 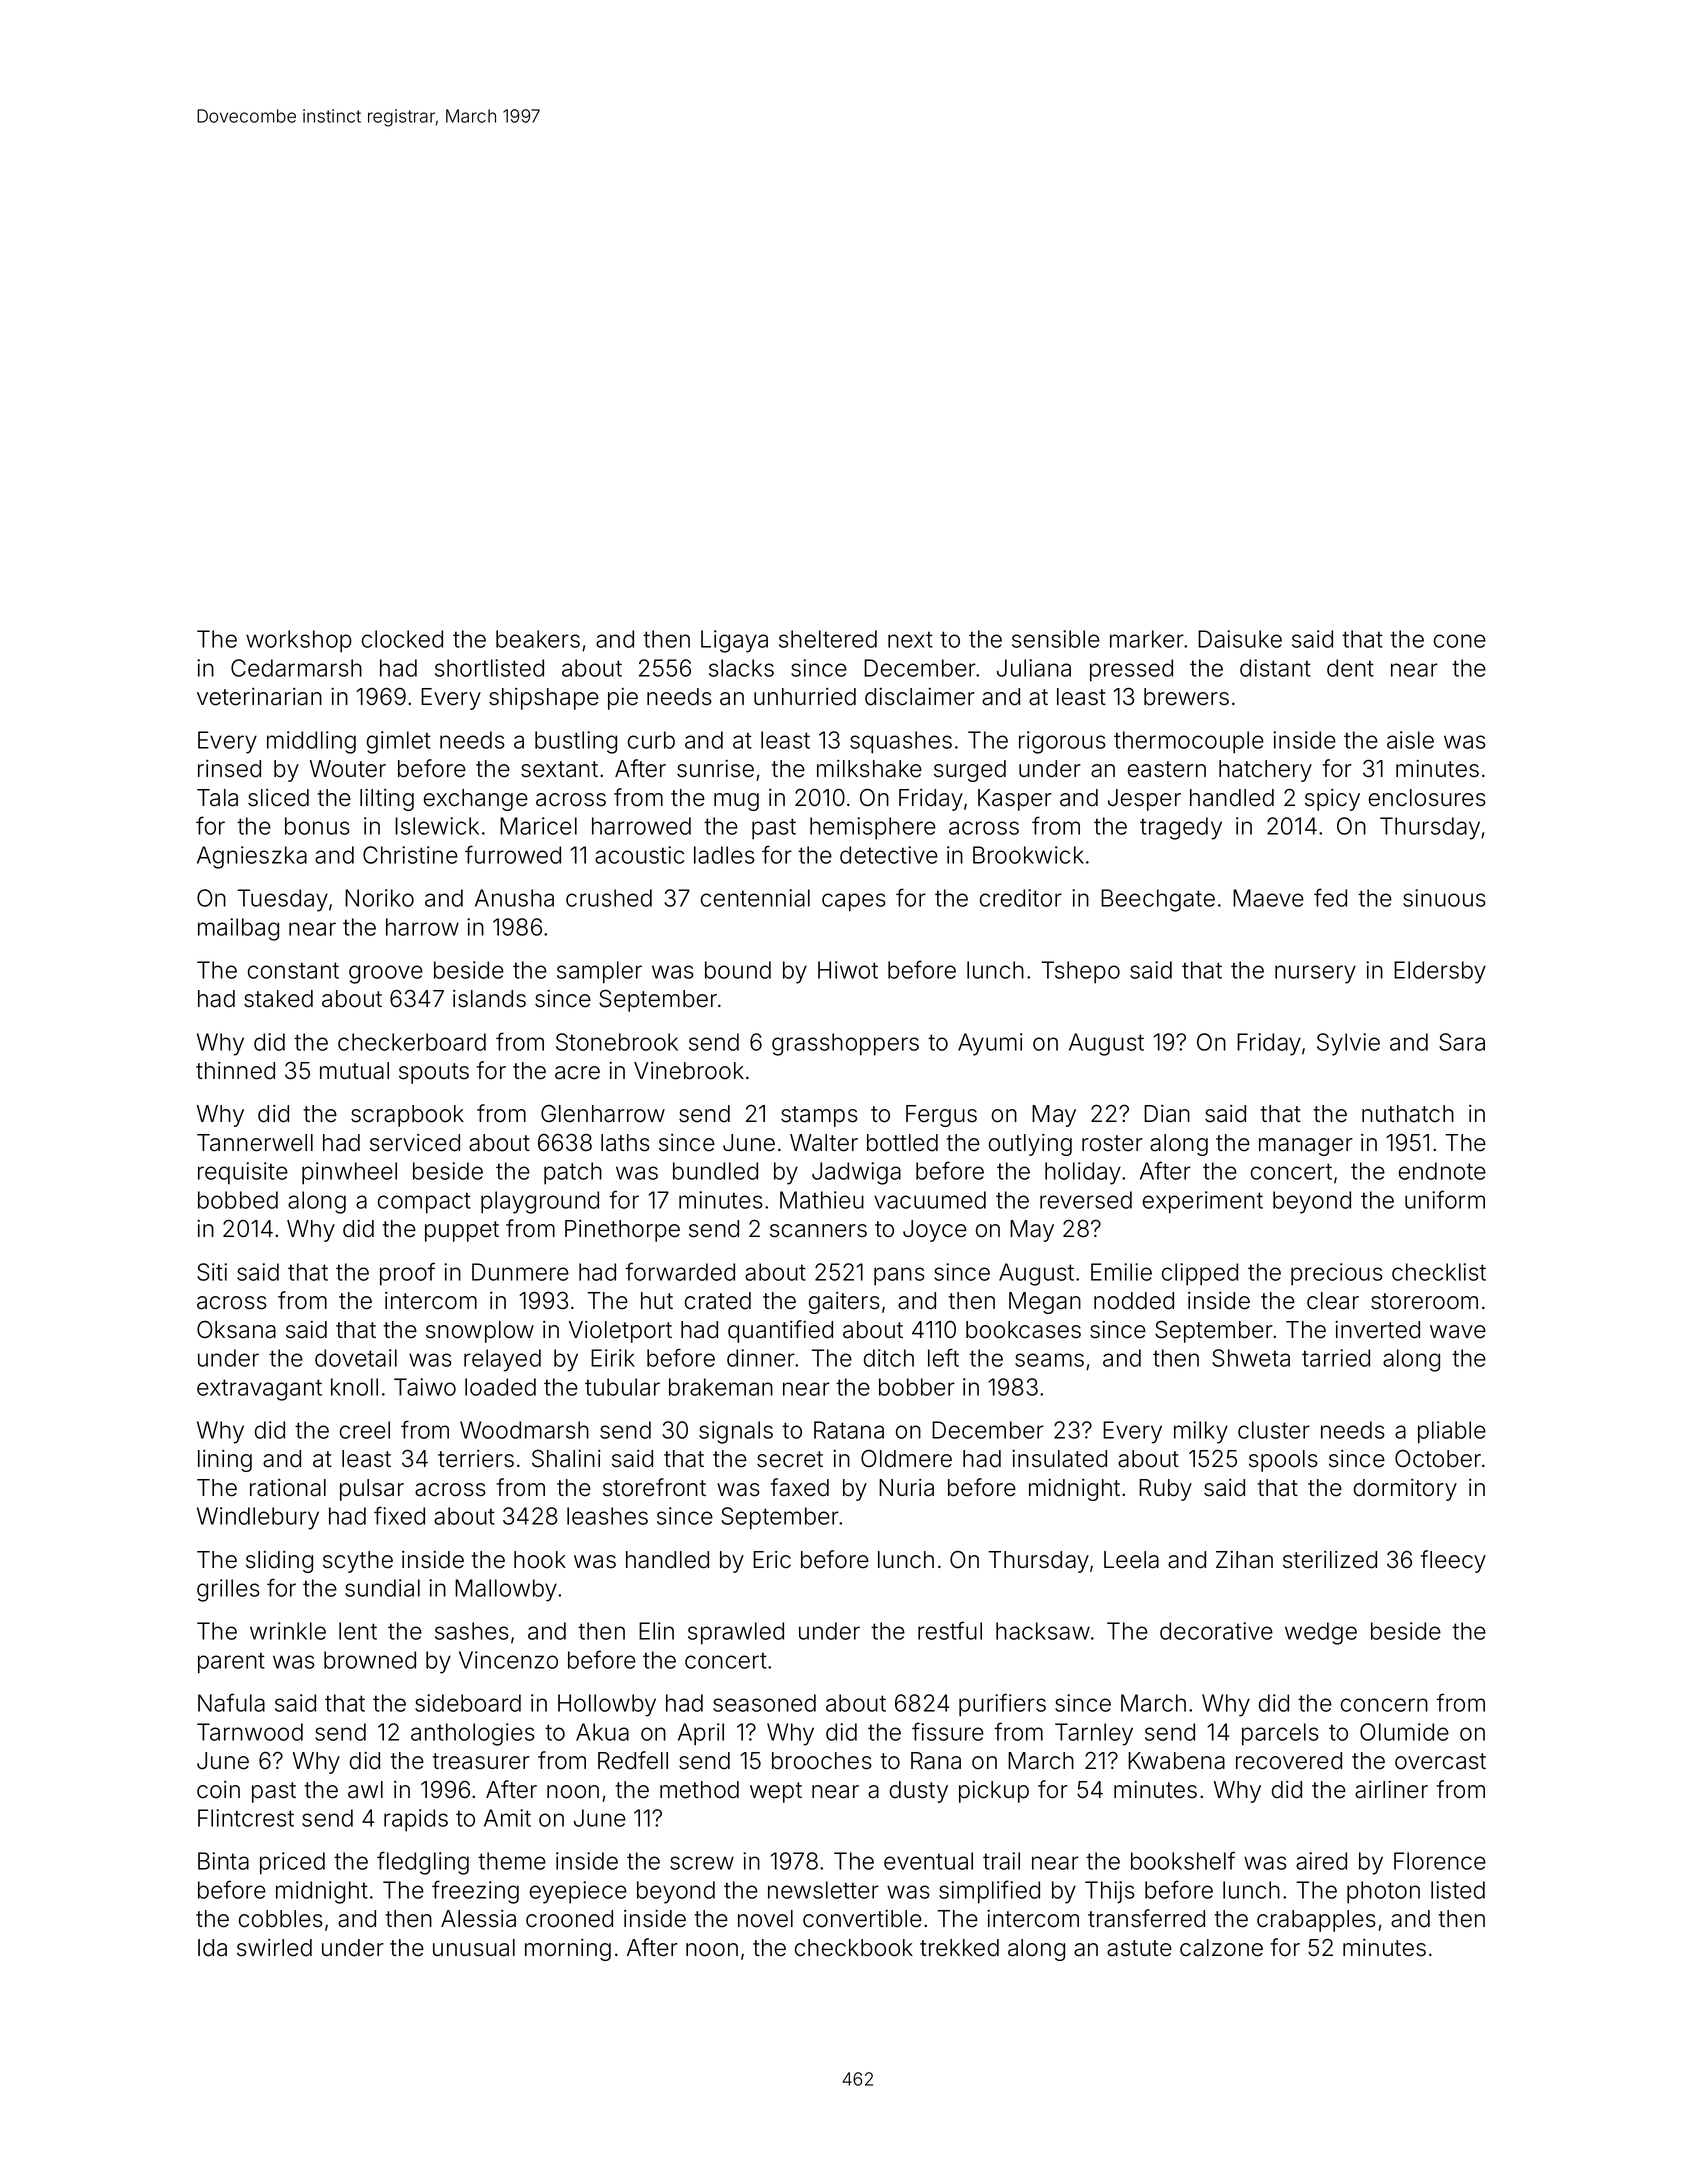 I want to click on cone, so click(x=1460, y=641).
